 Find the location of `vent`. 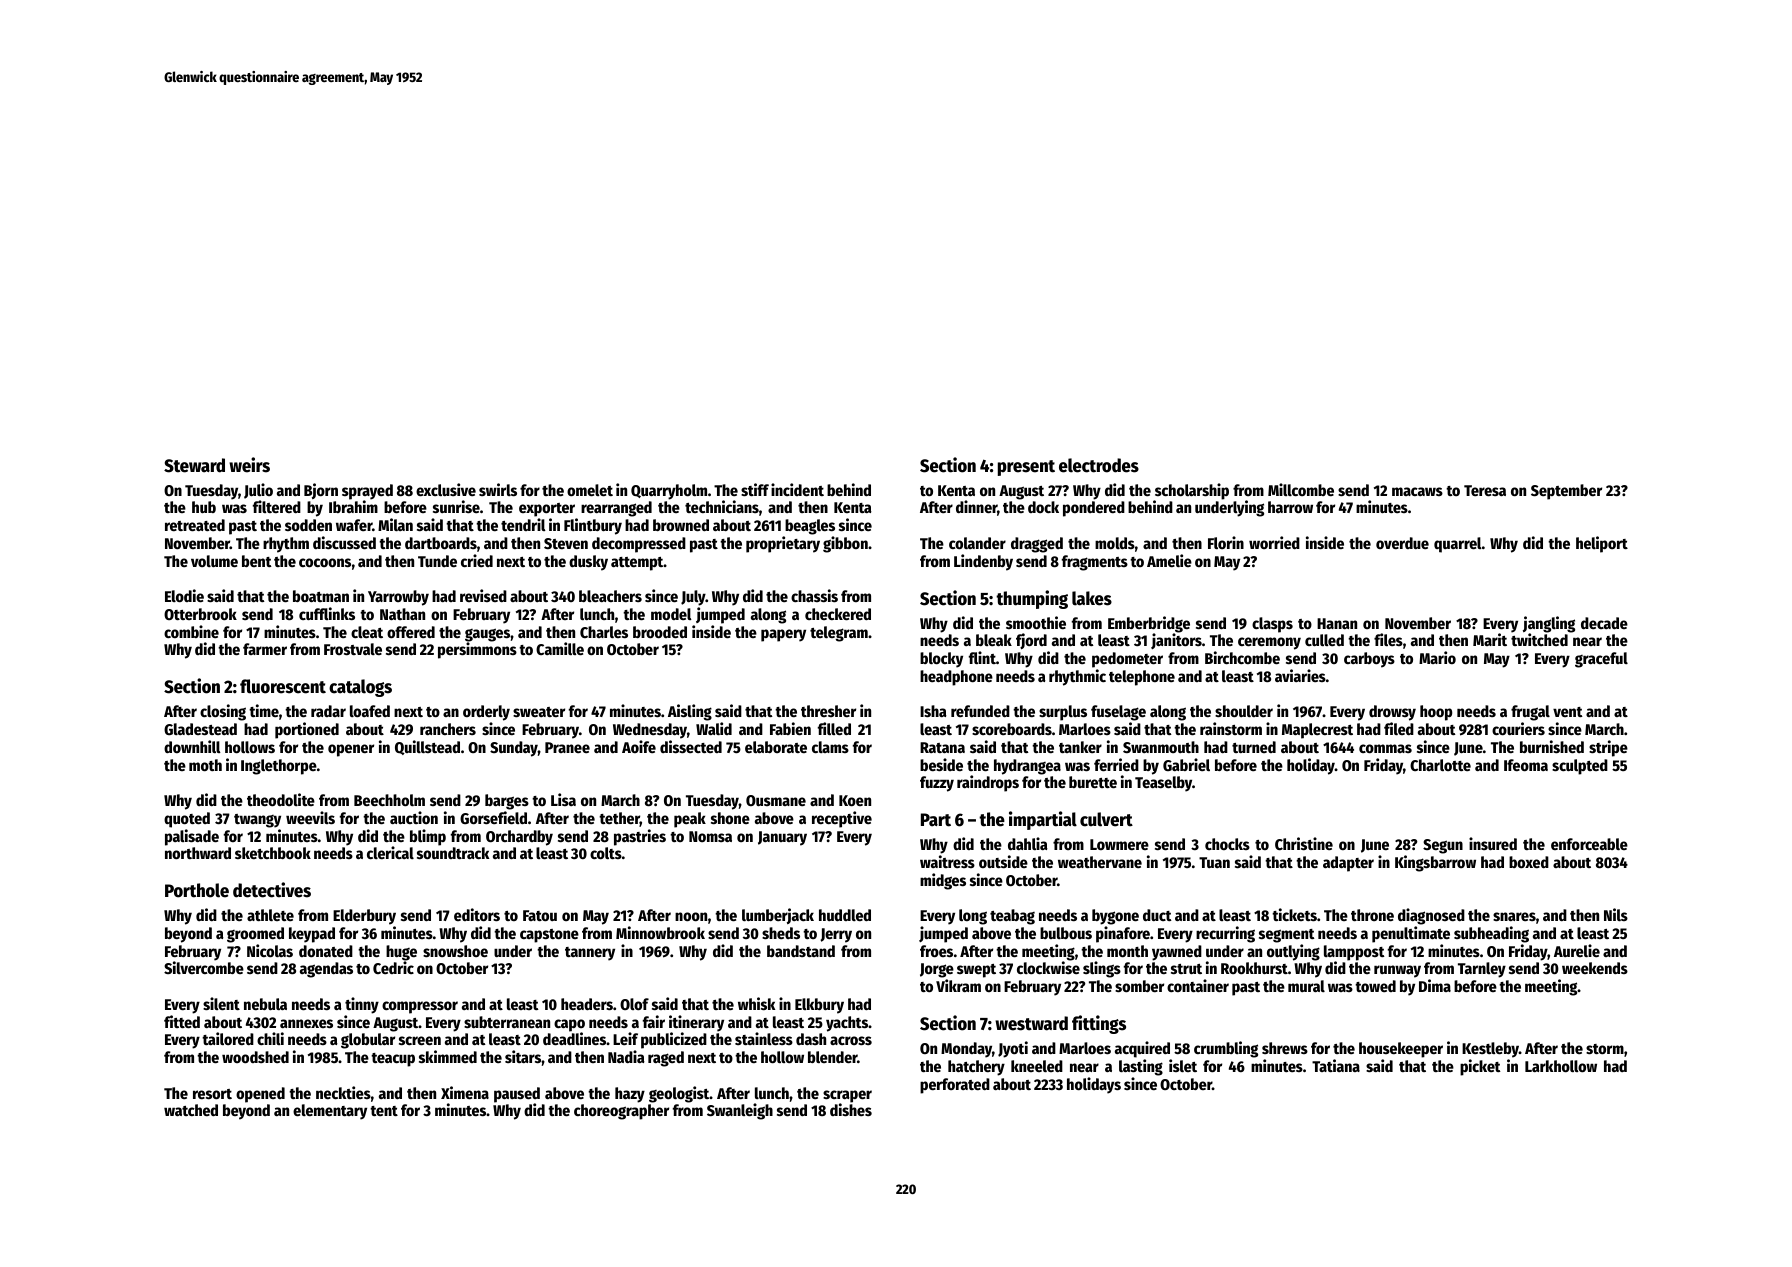

vent is located at coordinates (1568, 712).
